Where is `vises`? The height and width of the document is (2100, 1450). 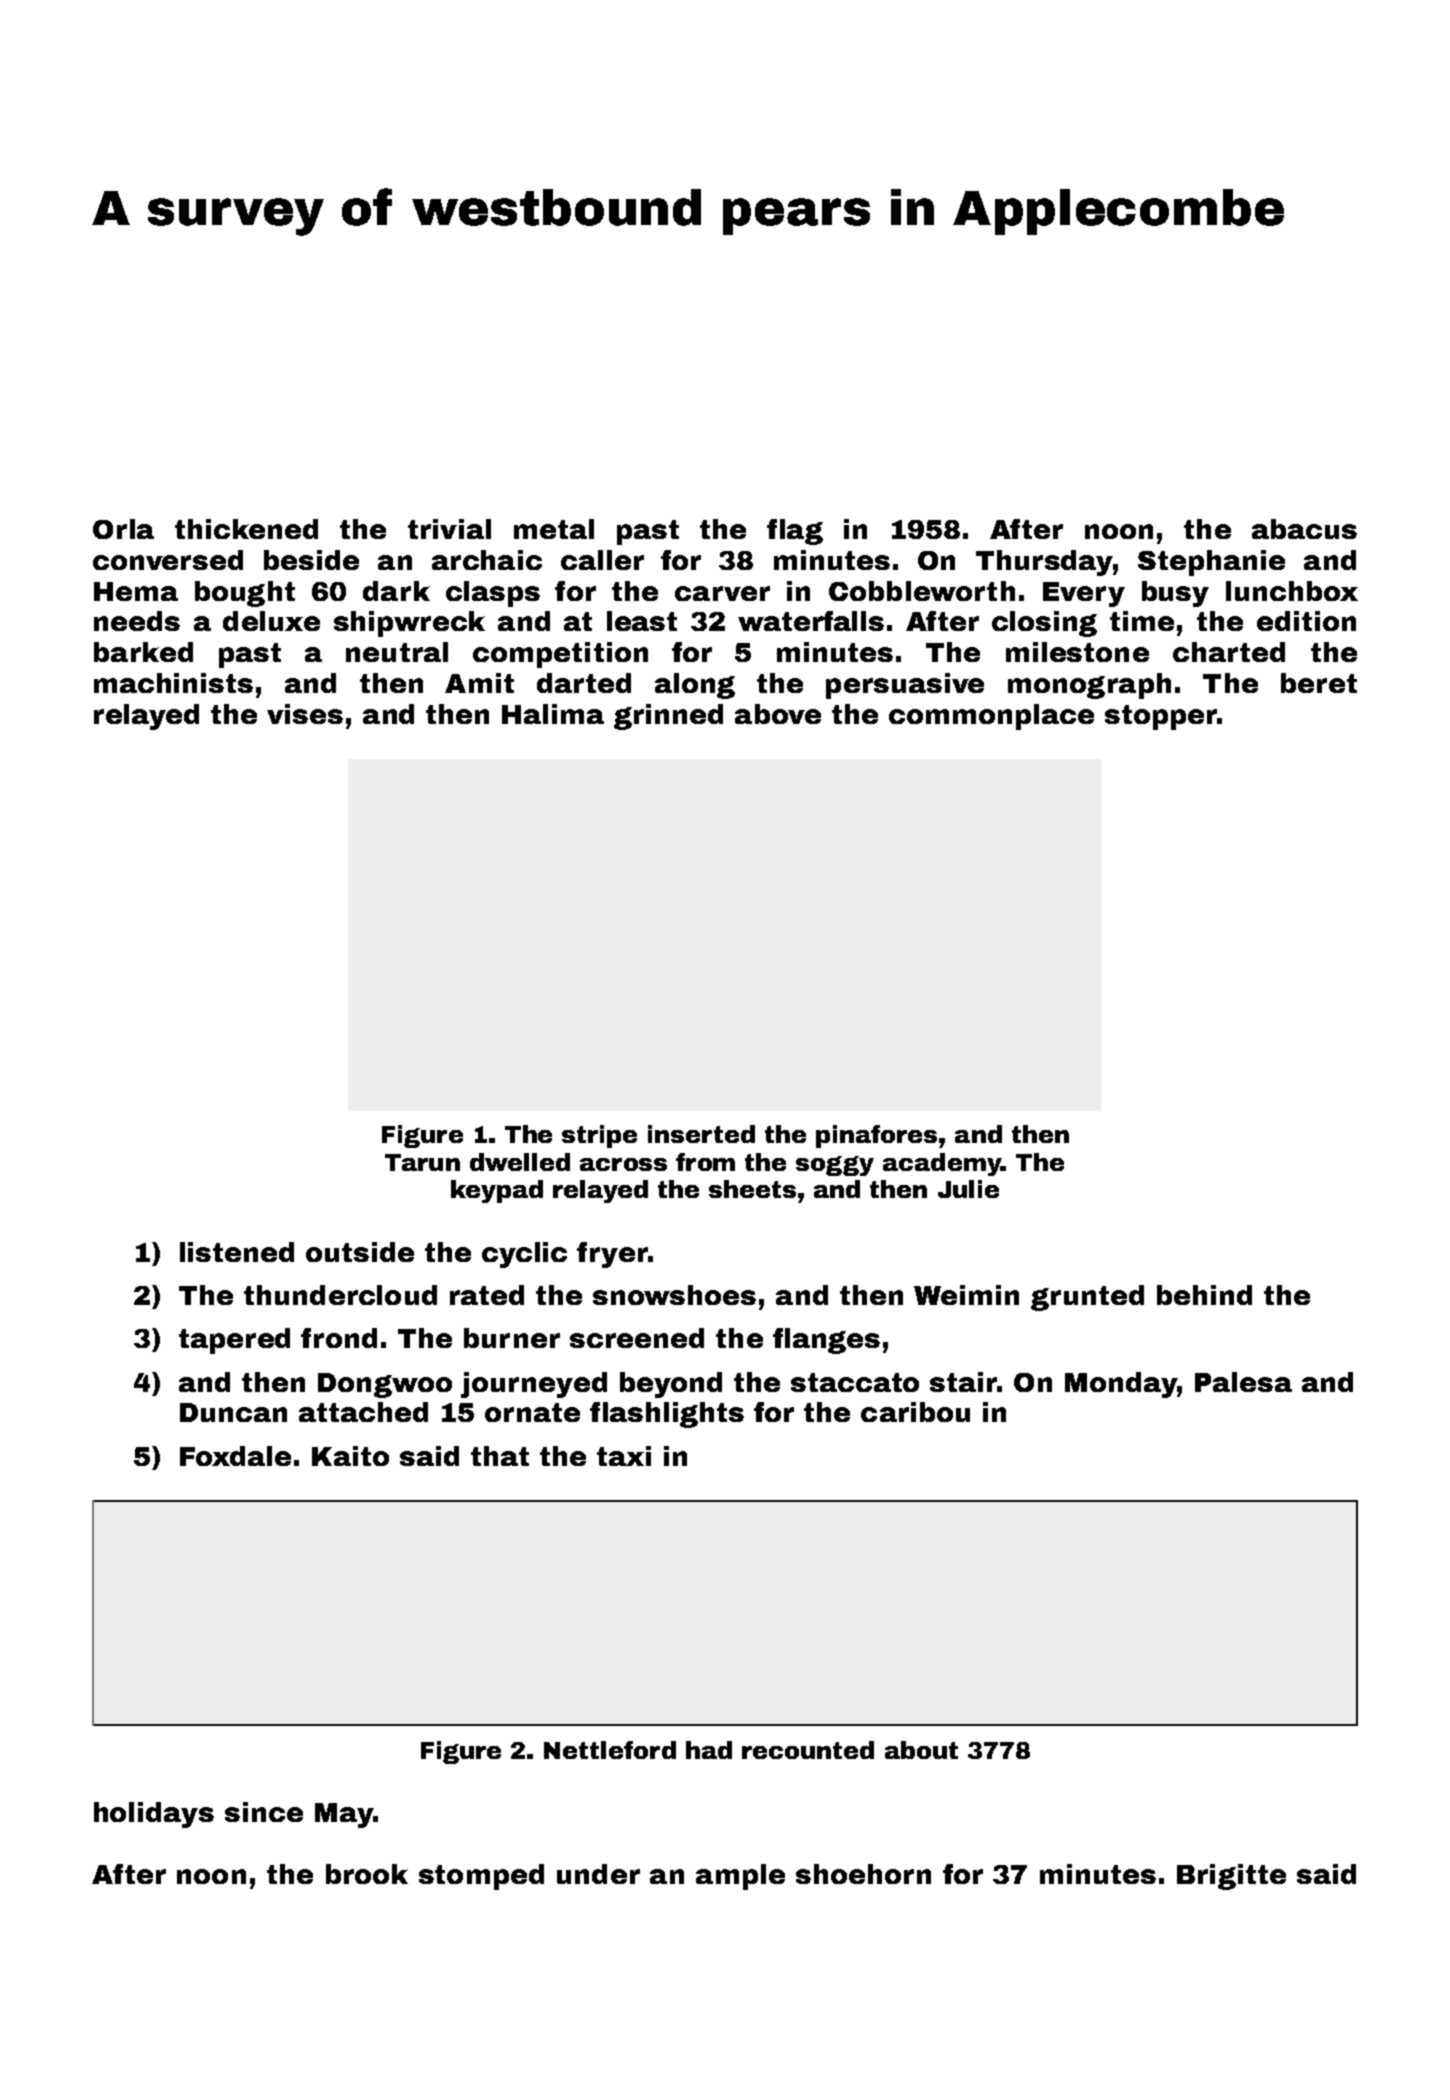 vises is located at coordinates (305, 714).
